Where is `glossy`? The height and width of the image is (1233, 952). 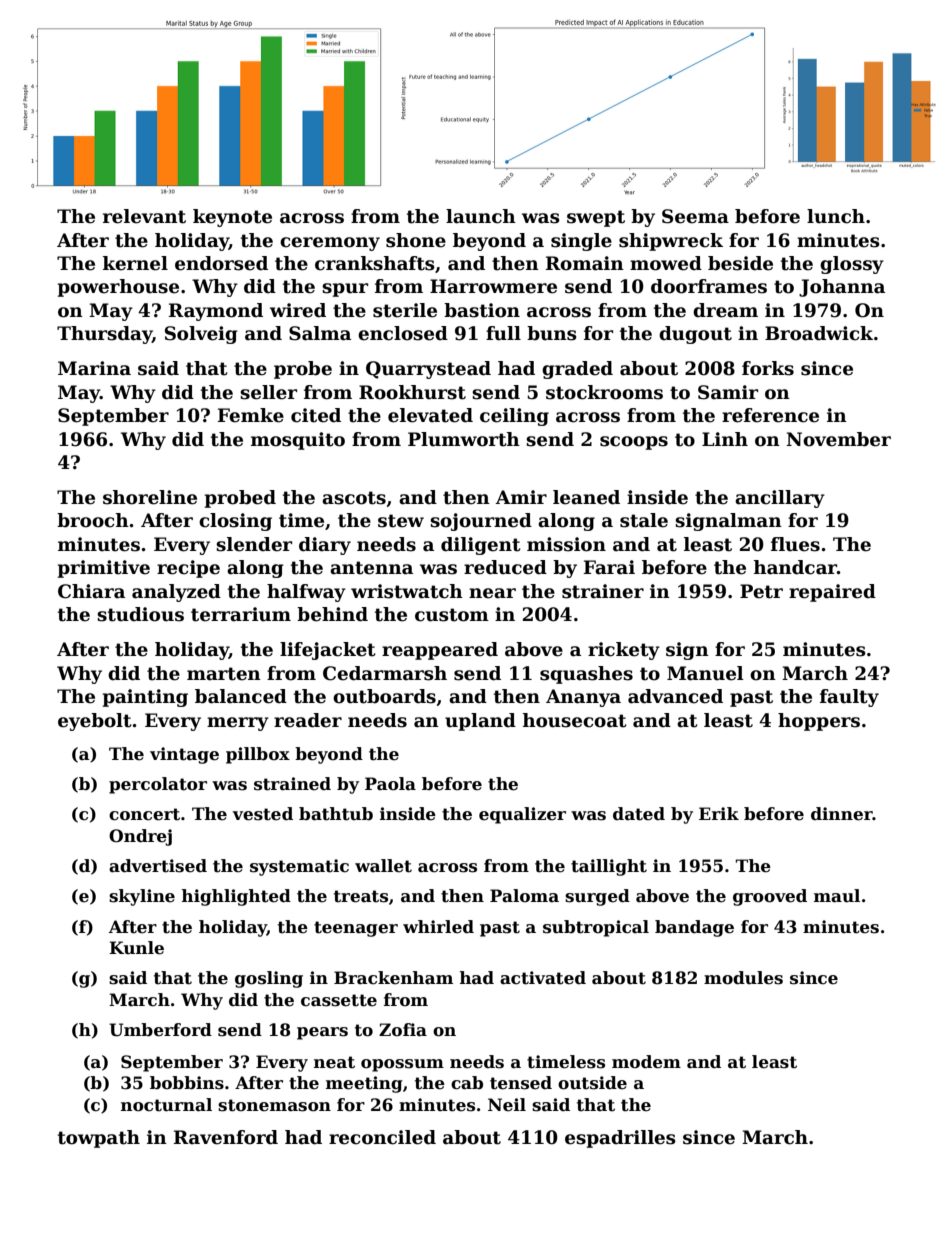 glossy is located at coordinates (852, 265).
